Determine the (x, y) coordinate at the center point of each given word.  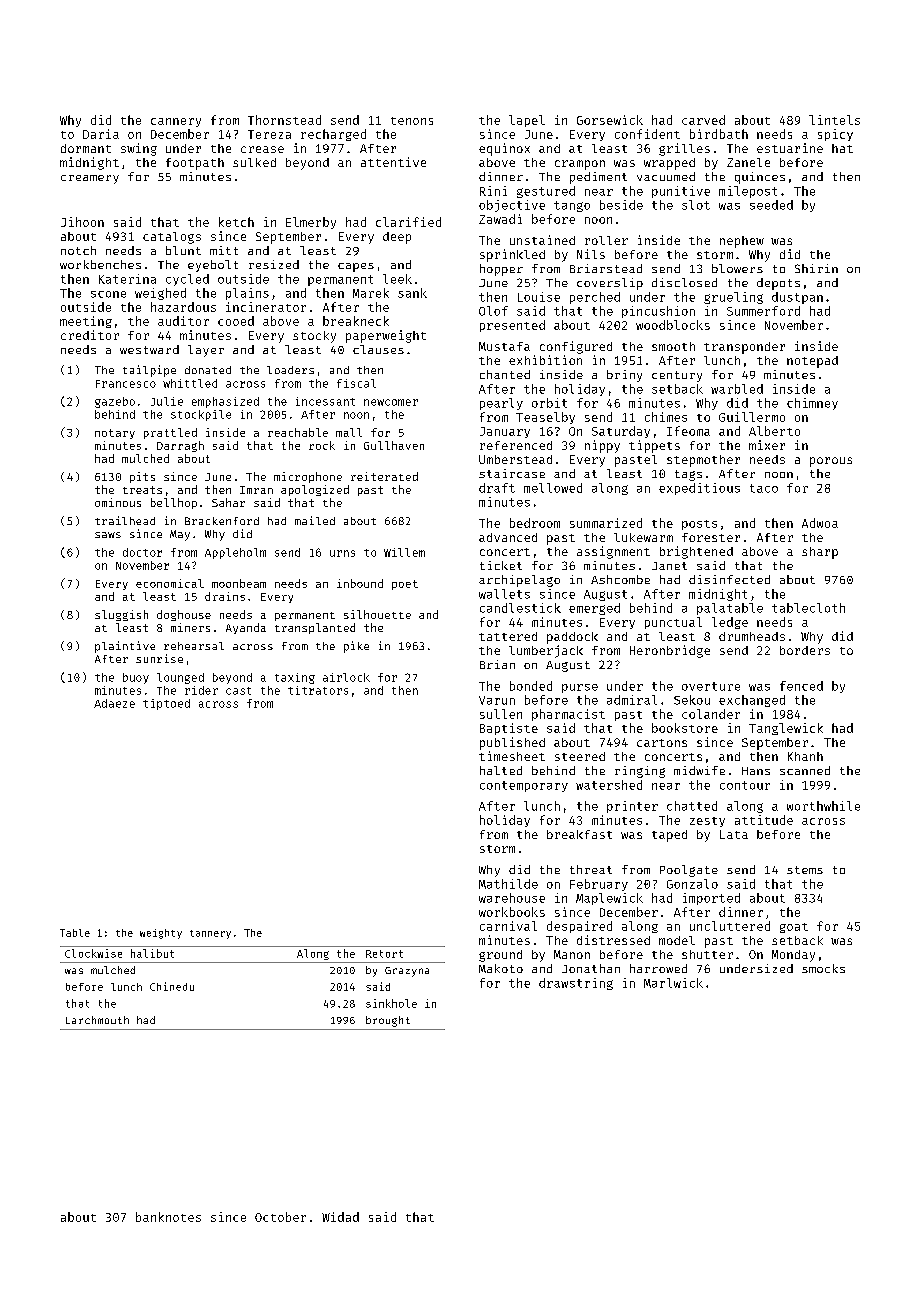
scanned (805, 770)
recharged (333, 135)
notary (115, 434)
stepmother (703, 461)
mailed (315, 520)
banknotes (168, 1217)
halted (501, 770)
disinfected (729, 579)
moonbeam (239, 583)
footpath (195, 164)
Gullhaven (394, 445)
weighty (161, 934)
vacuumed (666, 176)
